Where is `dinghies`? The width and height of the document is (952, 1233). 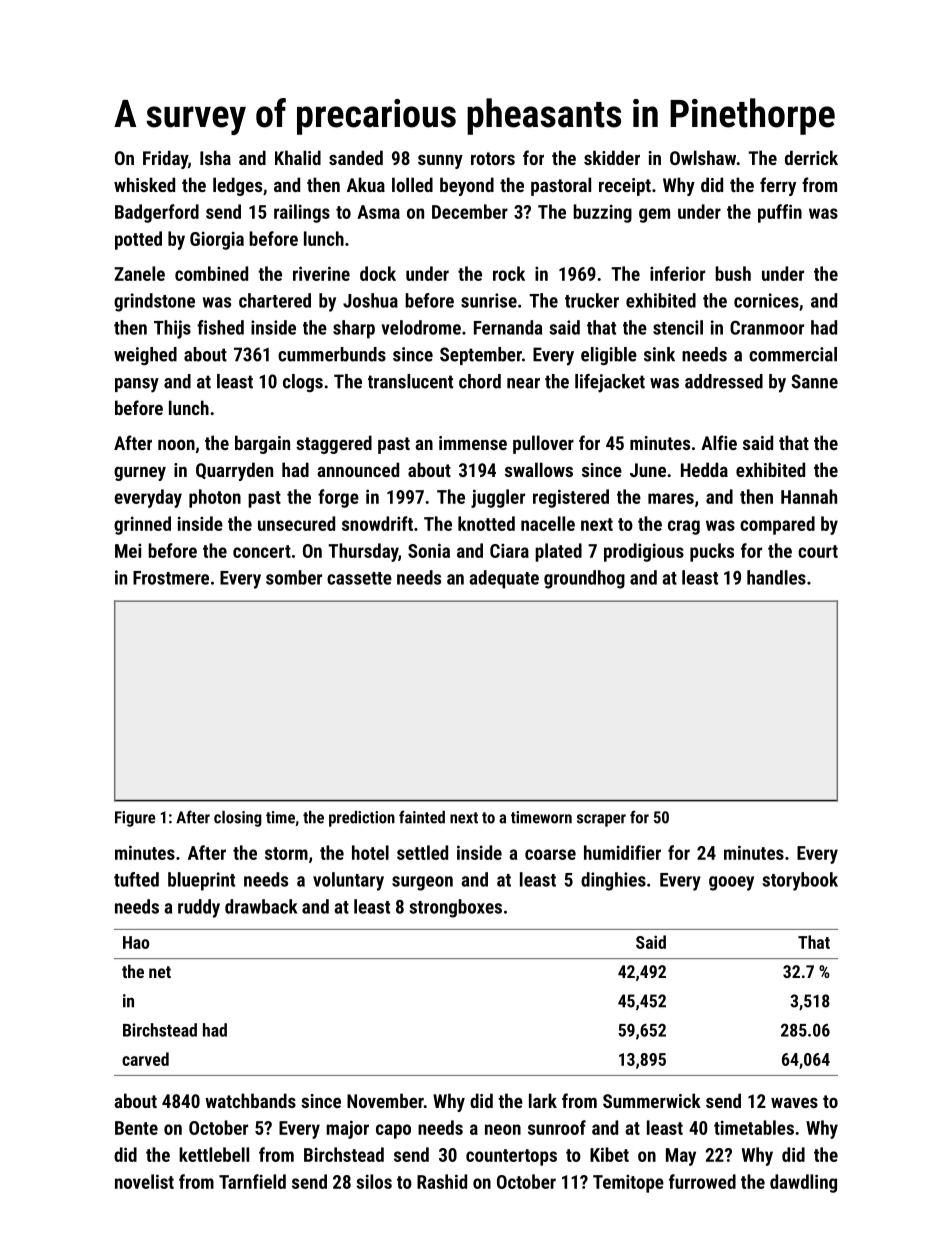
dinghies is located at coordinates (613, 881).
